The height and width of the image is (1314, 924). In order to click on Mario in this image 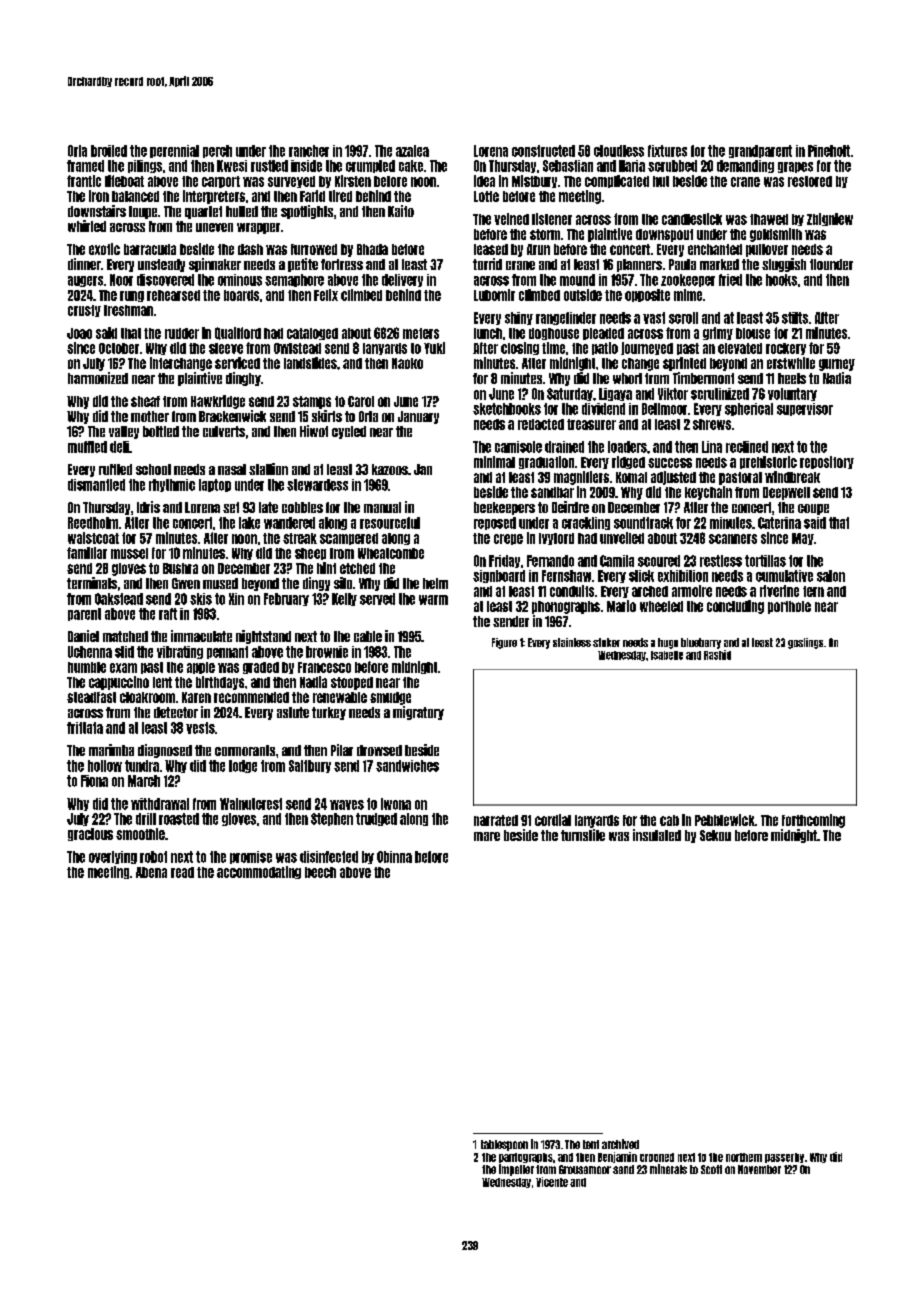, I will do `click(621, 606)`.
